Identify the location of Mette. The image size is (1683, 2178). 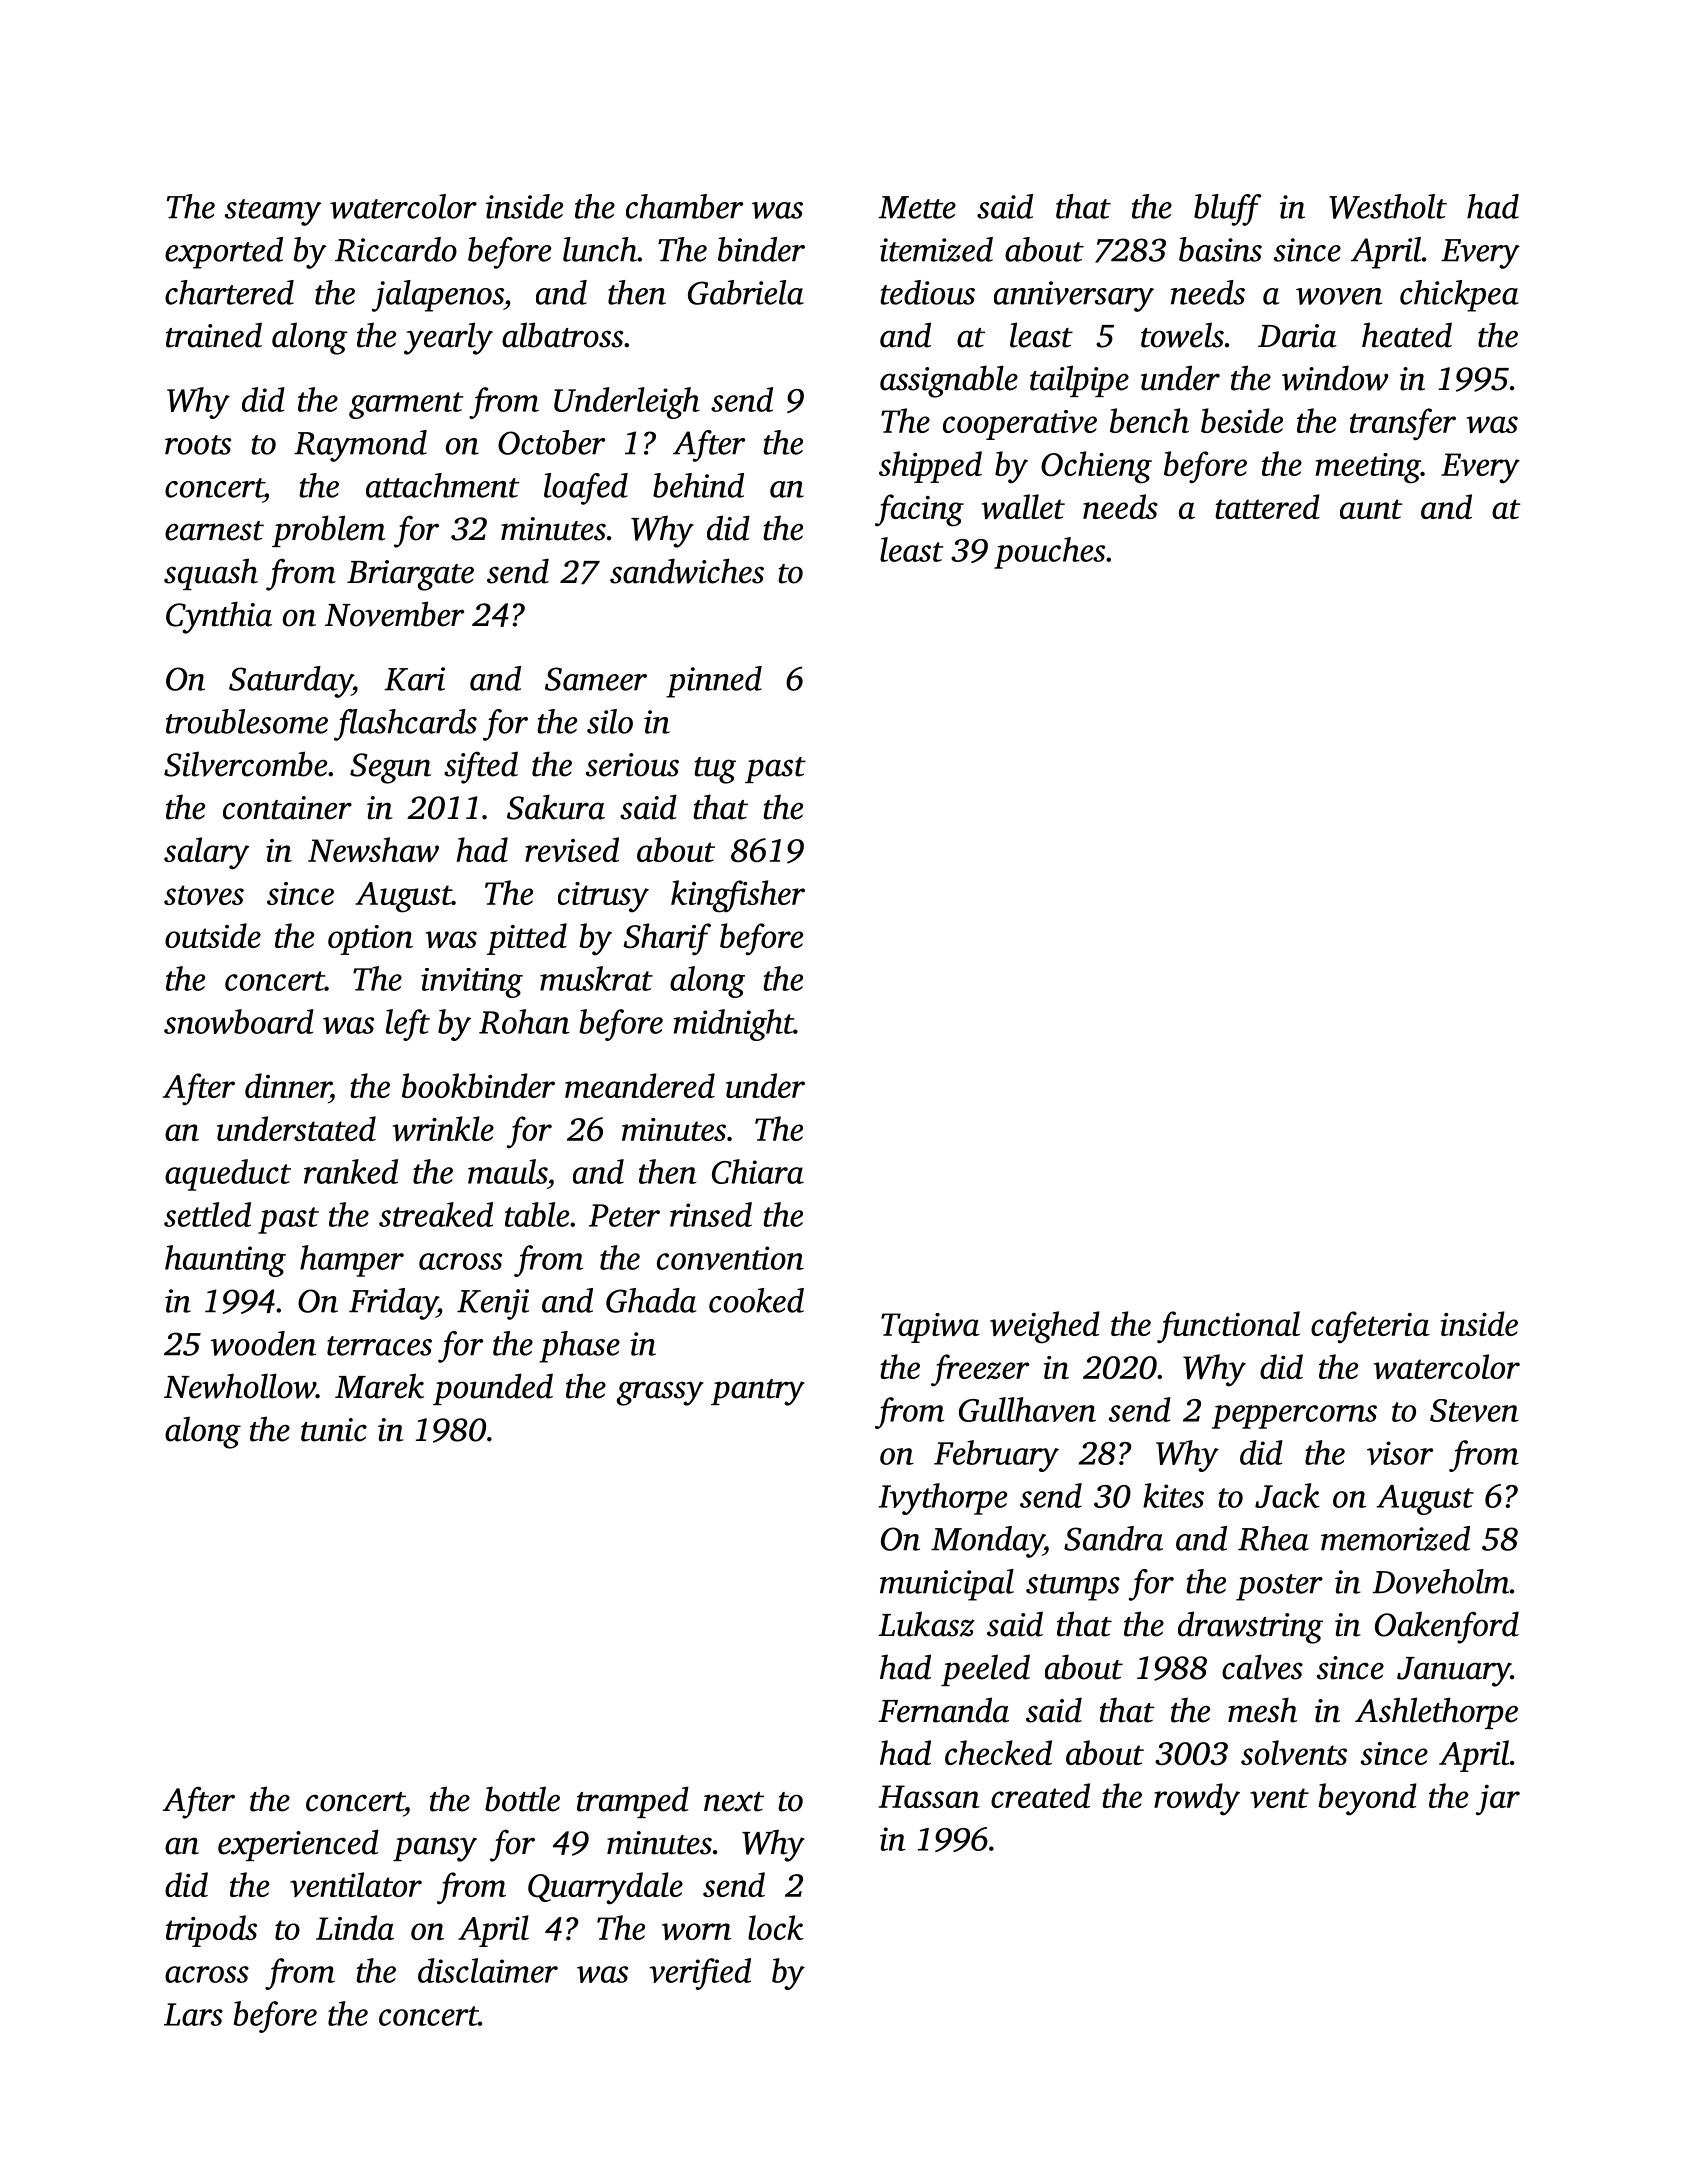
(917, 207).
